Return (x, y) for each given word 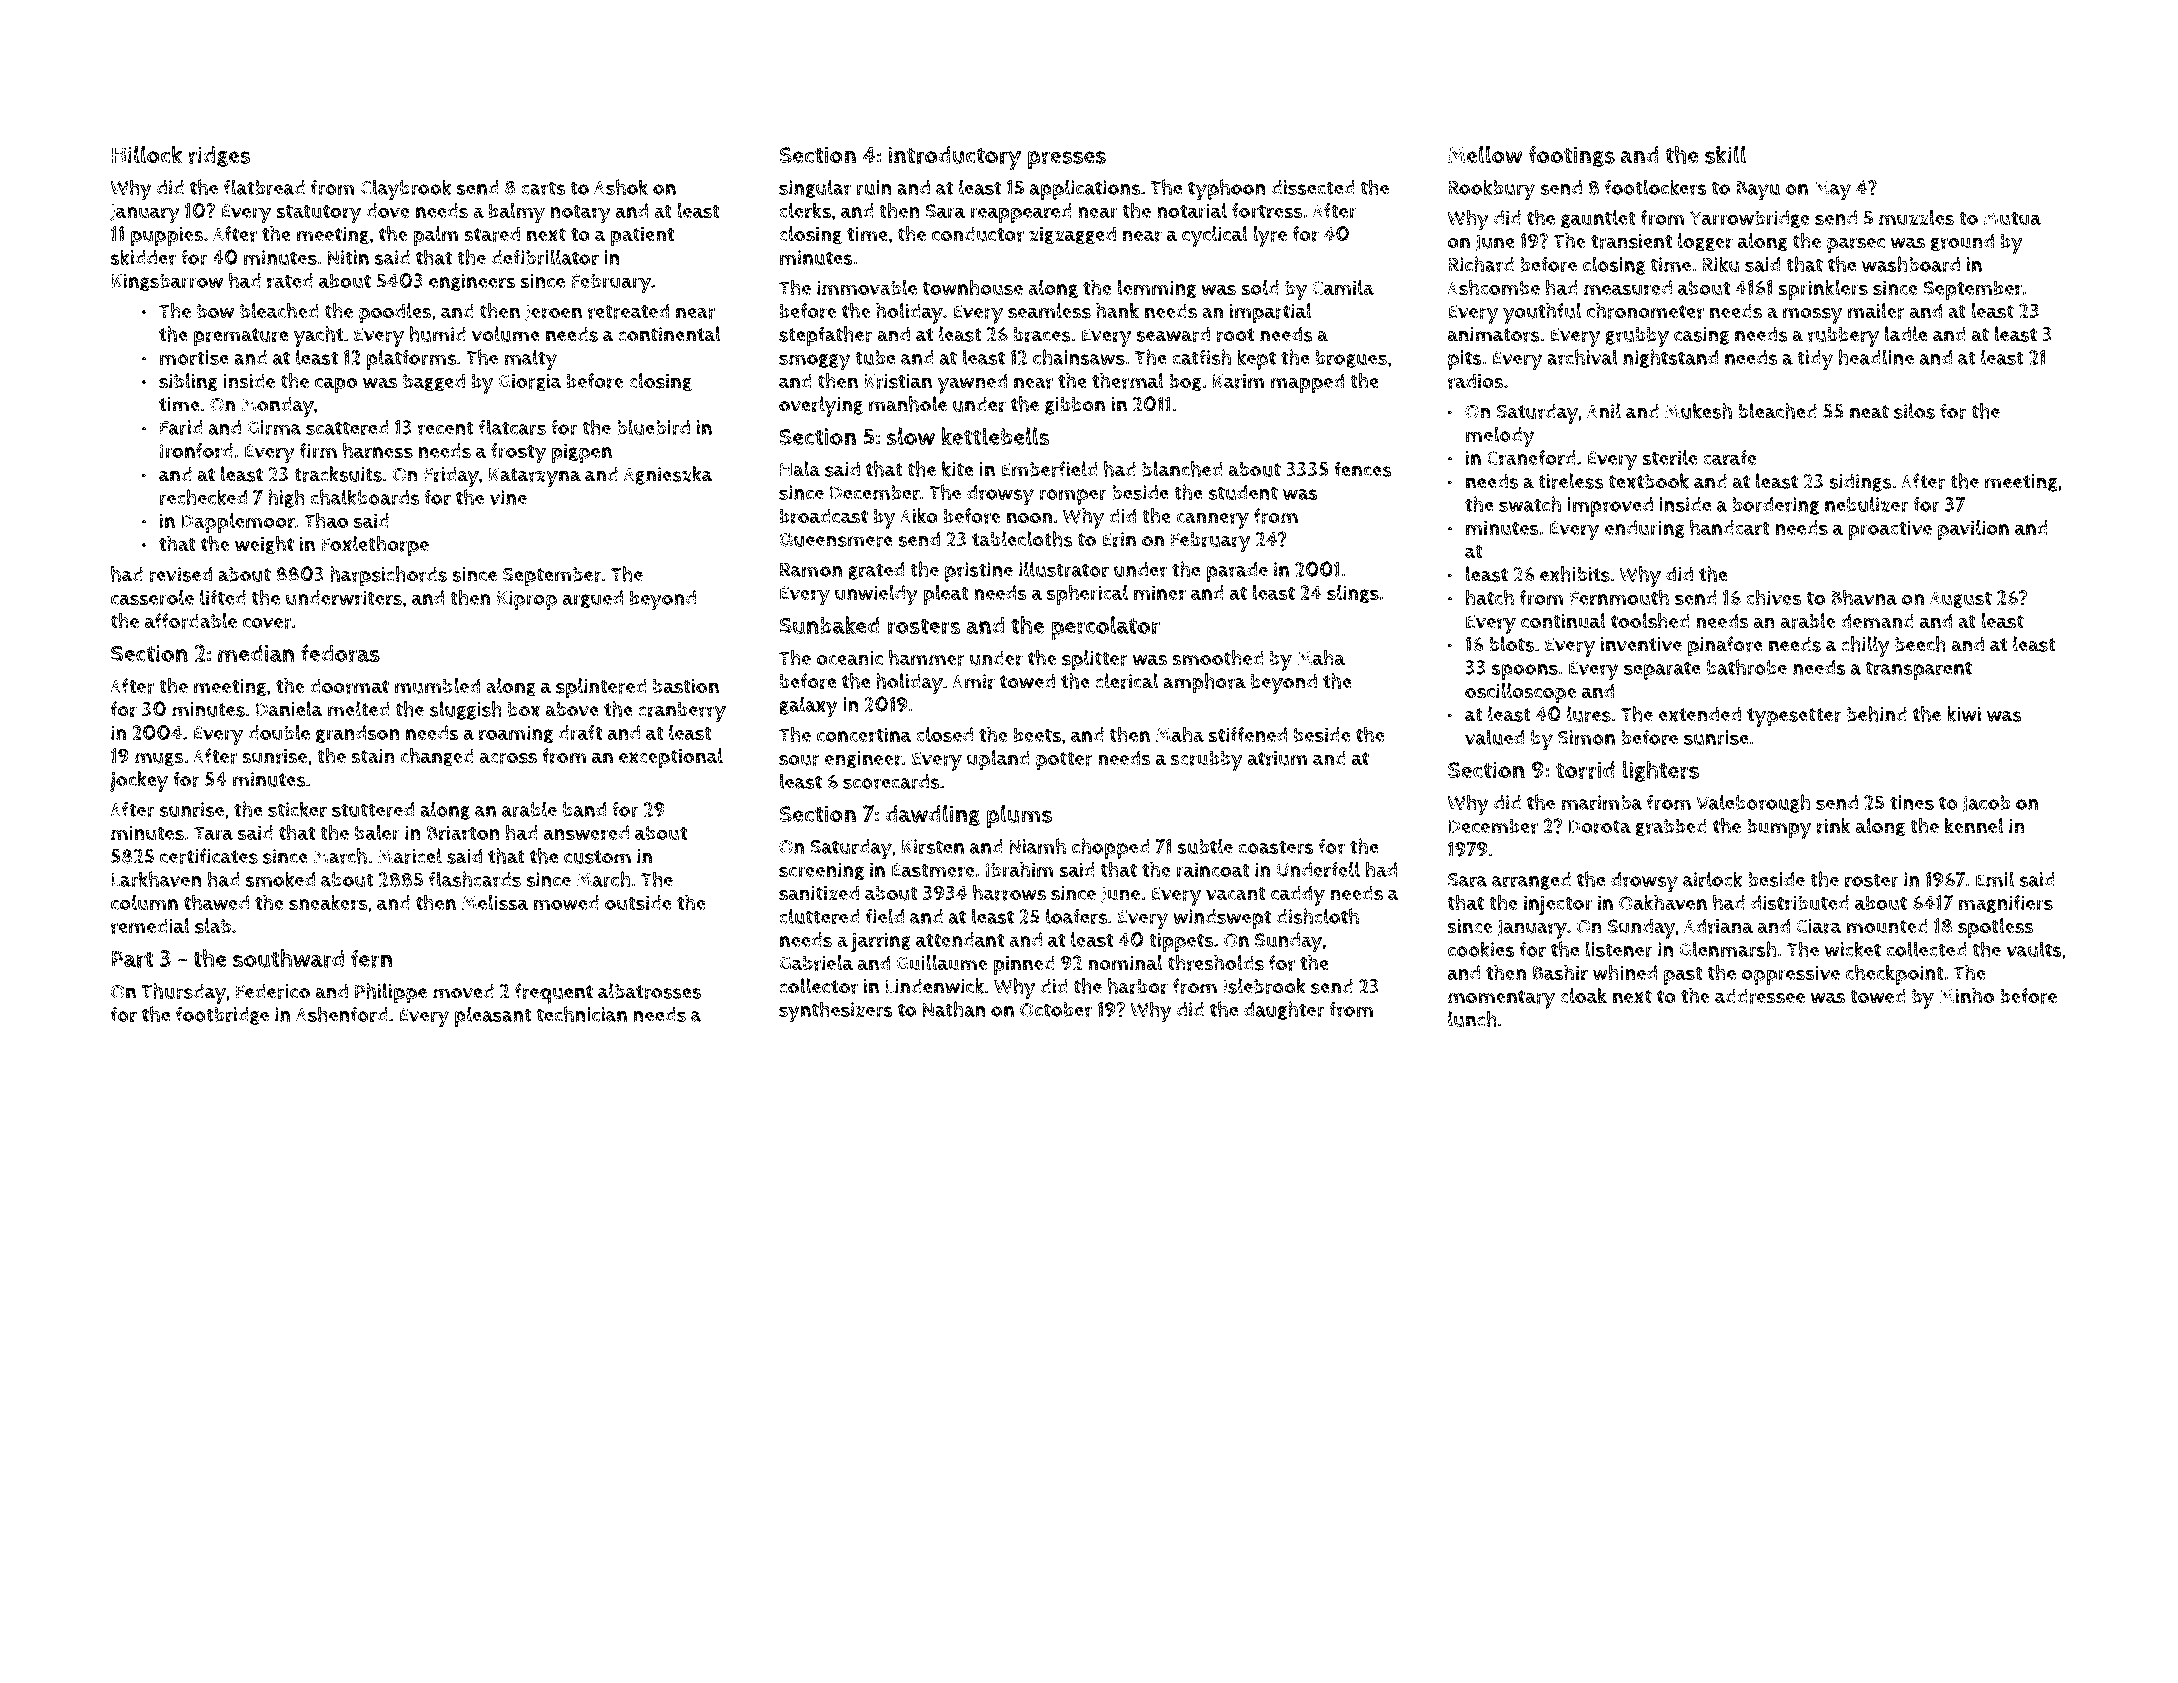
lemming (1157, 289)
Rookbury (1491, 190)
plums (1019, 816)
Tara (213, 833)
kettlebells (996, 436)
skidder (143, 257)
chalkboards (364, 497)
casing (1701, 336)
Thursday (183, 993)
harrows (1009, 893)
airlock (1713, 879)
